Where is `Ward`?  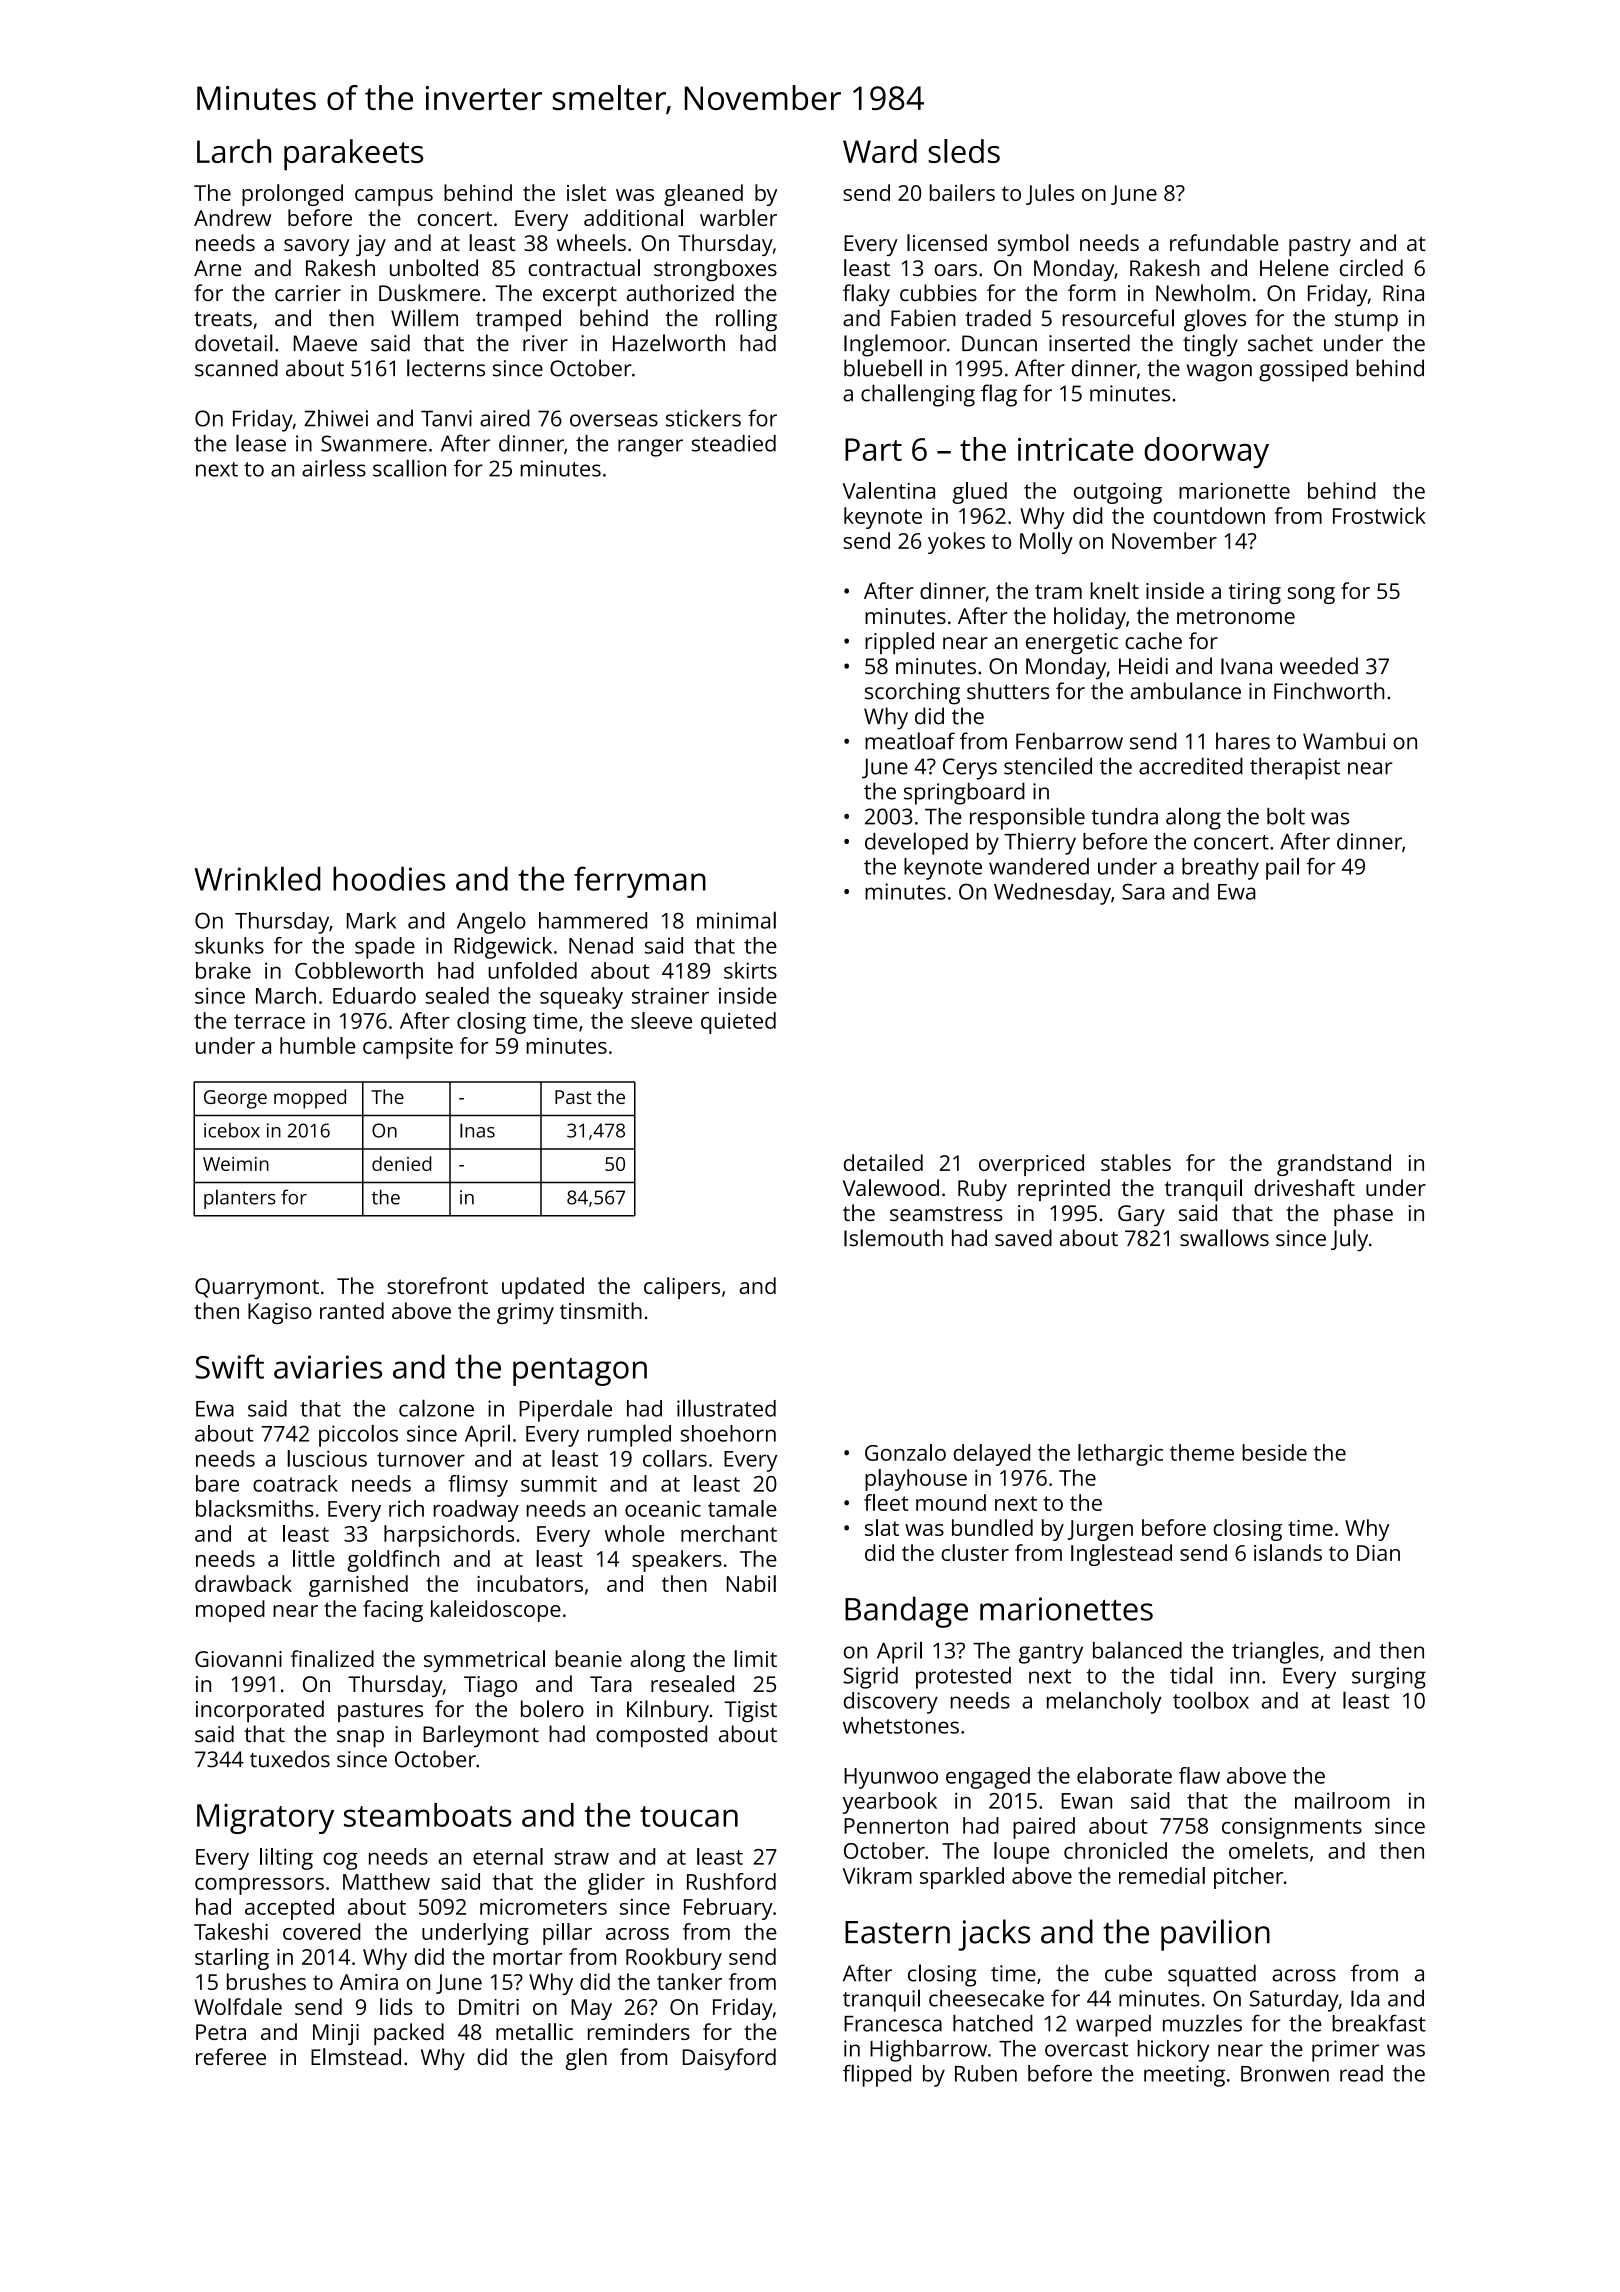 Ward is located at coordinates (880, 151).
